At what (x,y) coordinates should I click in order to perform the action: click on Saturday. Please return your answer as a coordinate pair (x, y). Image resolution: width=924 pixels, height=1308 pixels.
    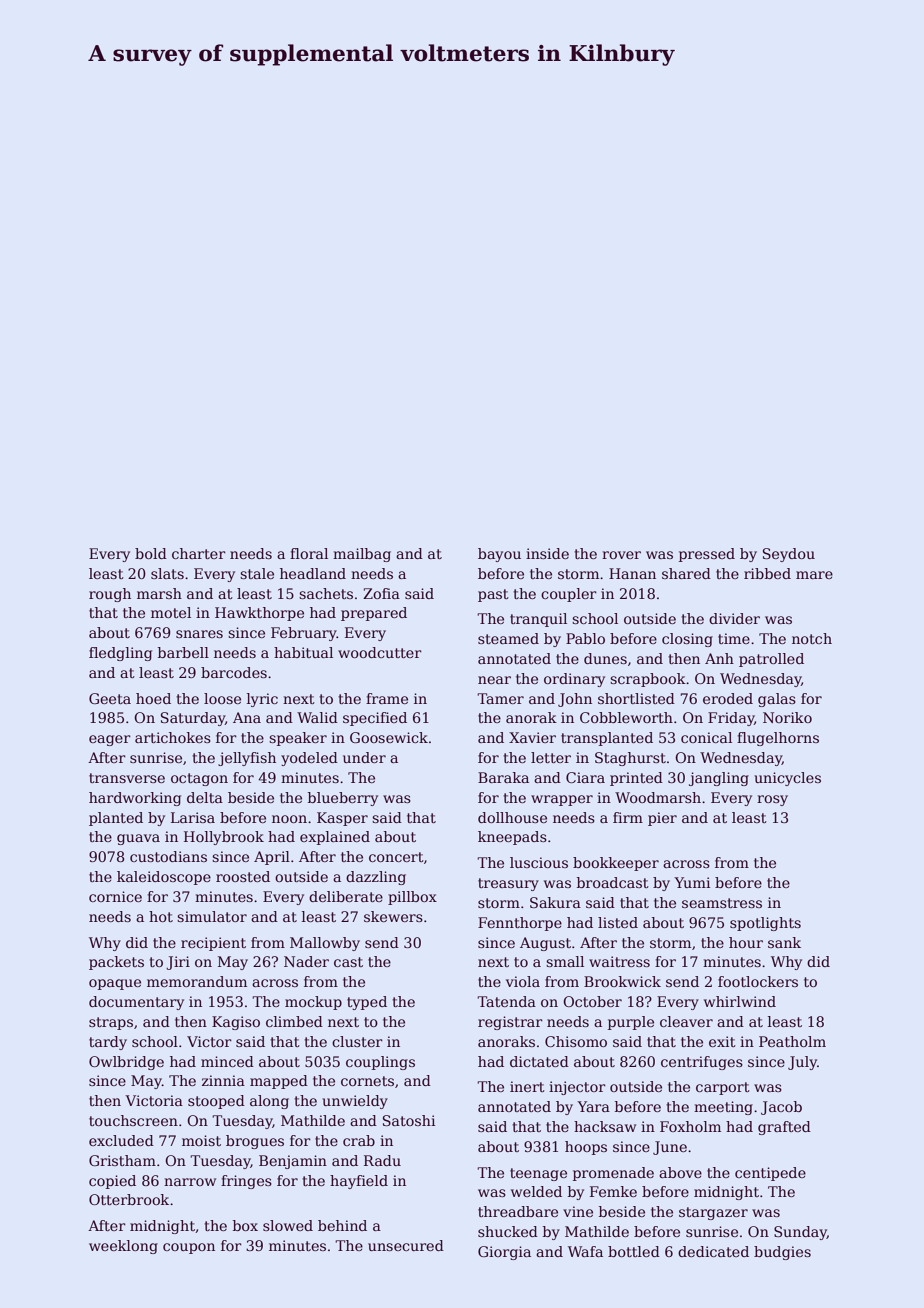
    Looking at the image, I should click on (193, 719).
